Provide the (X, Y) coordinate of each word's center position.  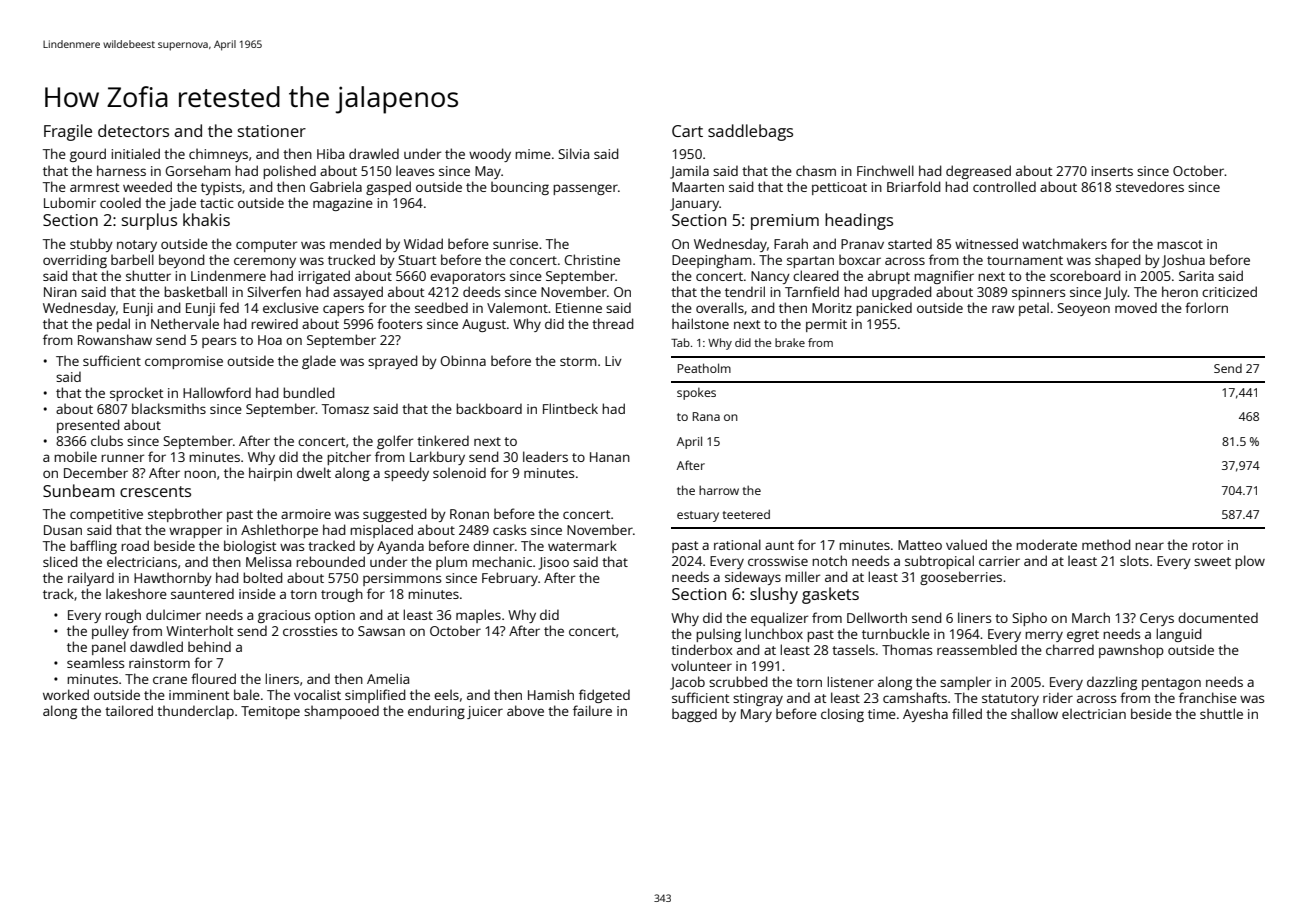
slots (1134, 560)
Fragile (68, 132)
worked (66, 694)
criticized (1229, 291)
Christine (592, 259)
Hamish (551, 694)
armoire (306, 514)
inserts (1112, 171)
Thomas (907, 649)
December (96, 472)
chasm (816, 170)
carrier (999, 561)
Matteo (920, 545)
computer (266, 246)
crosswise (778, 561)
